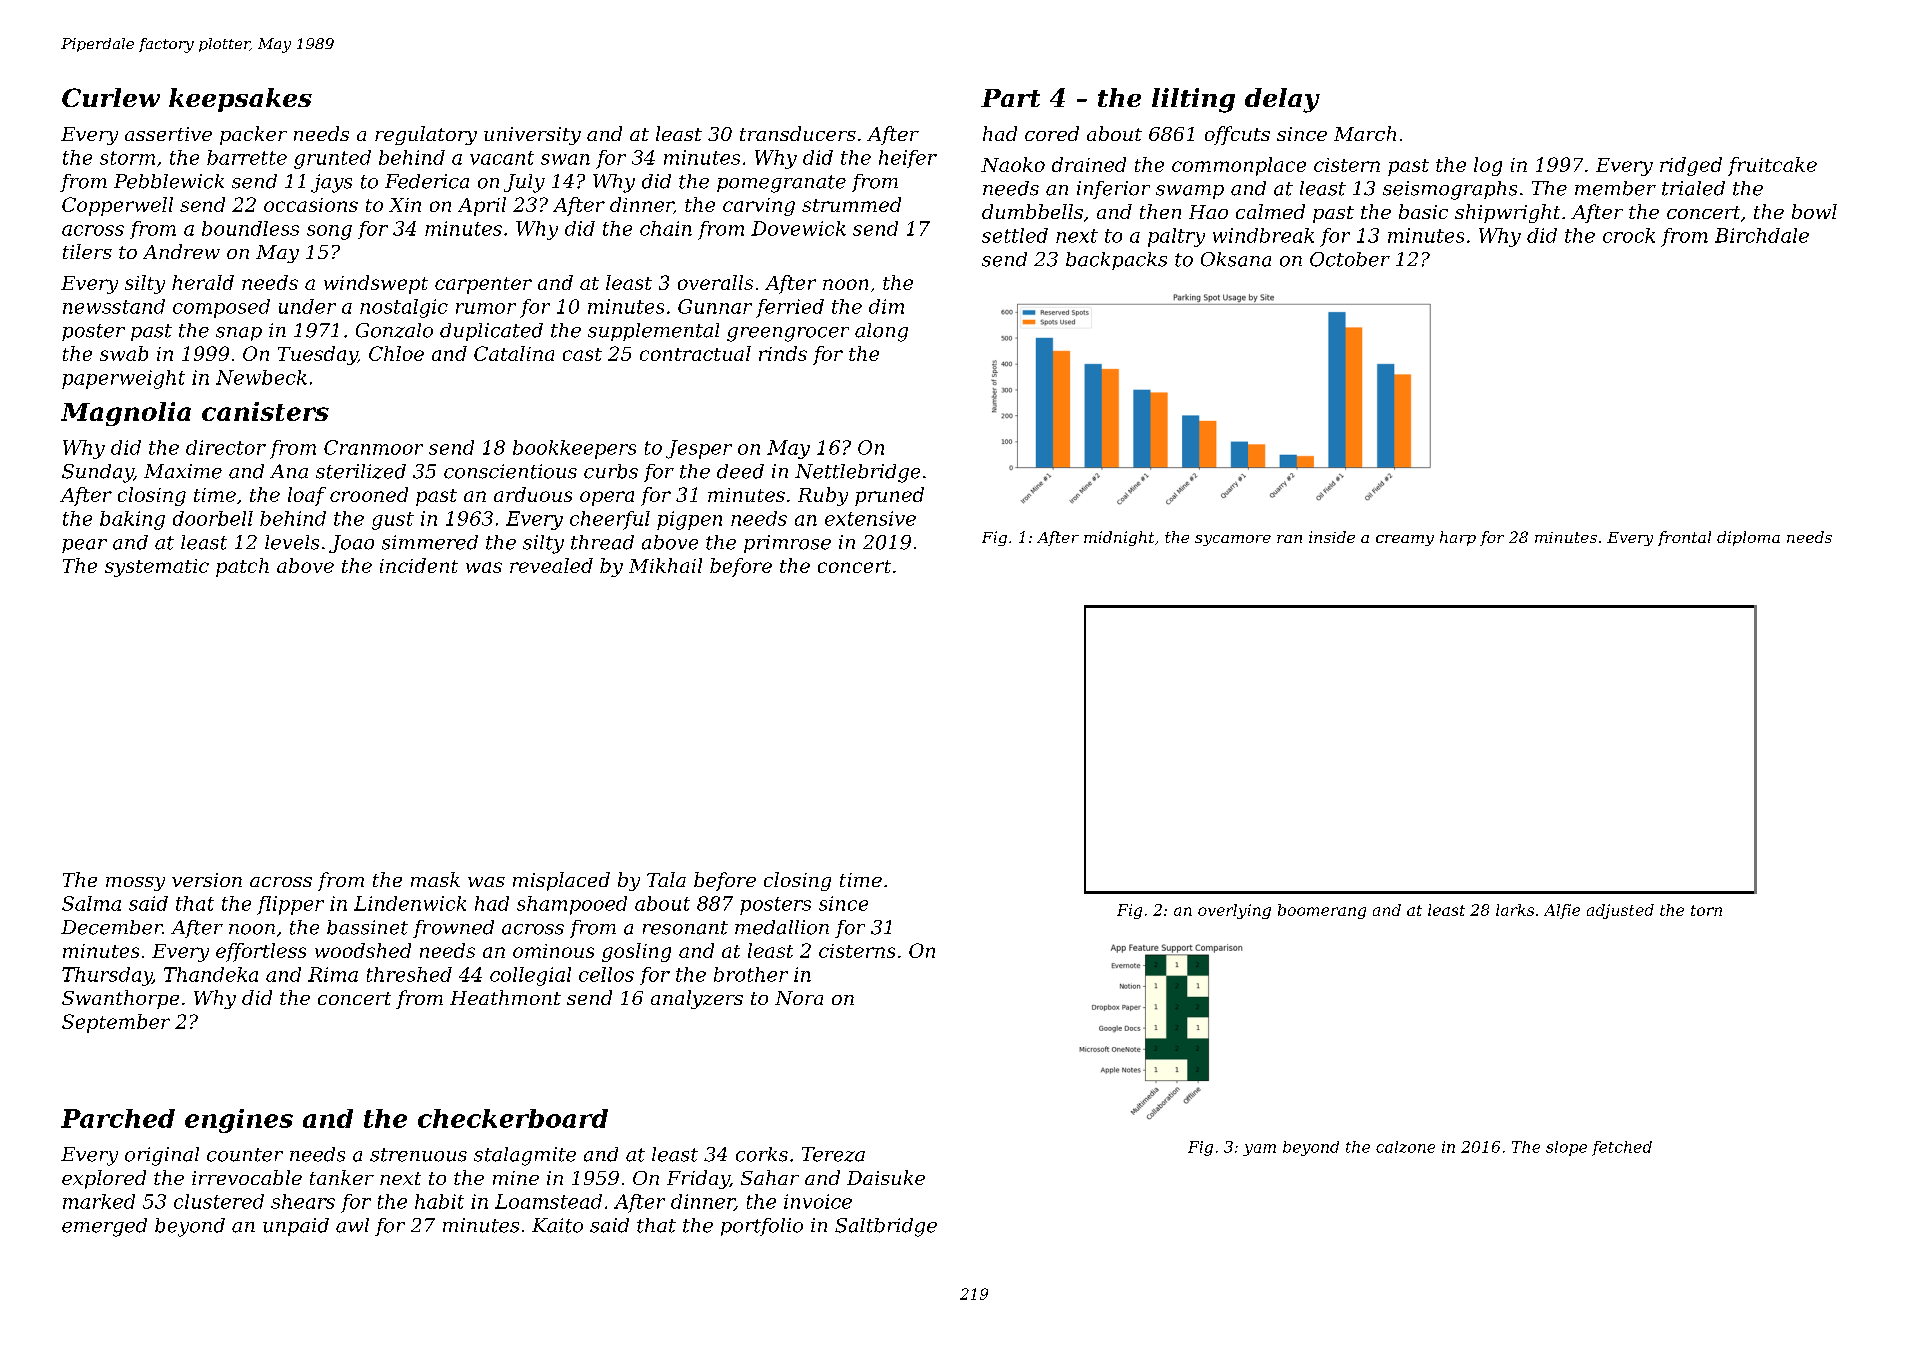 Image resolution: width=1920 pixels, height=1357 pixels. What do you see at coordinates (1116, 261) in the page?
I see `backpacks` at bounding box center [1116, 261].
